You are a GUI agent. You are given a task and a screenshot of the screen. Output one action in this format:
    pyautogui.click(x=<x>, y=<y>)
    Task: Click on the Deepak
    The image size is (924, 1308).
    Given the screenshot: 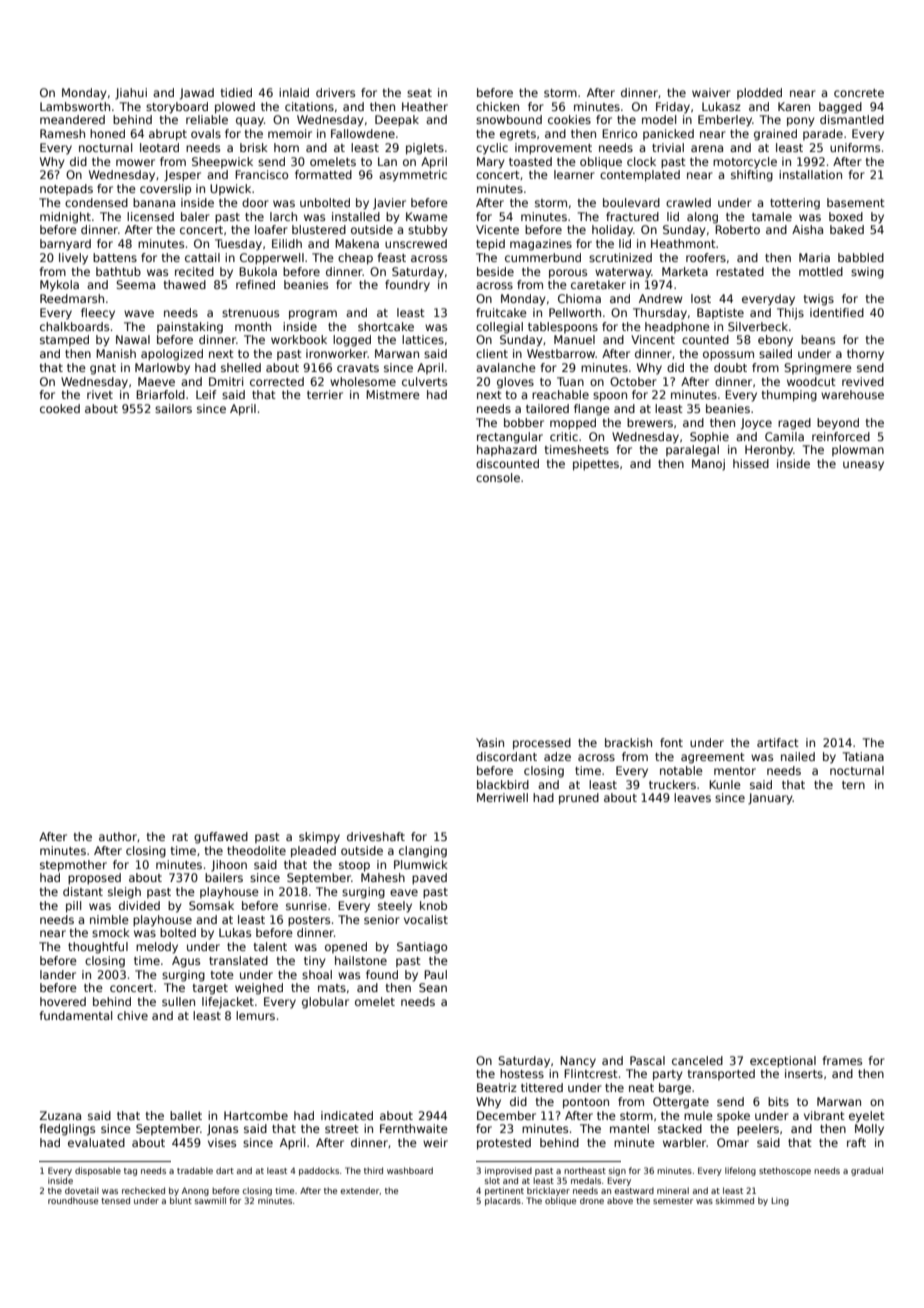 What is the action you would take?
    pyautogui.click(x=397, y=121)
